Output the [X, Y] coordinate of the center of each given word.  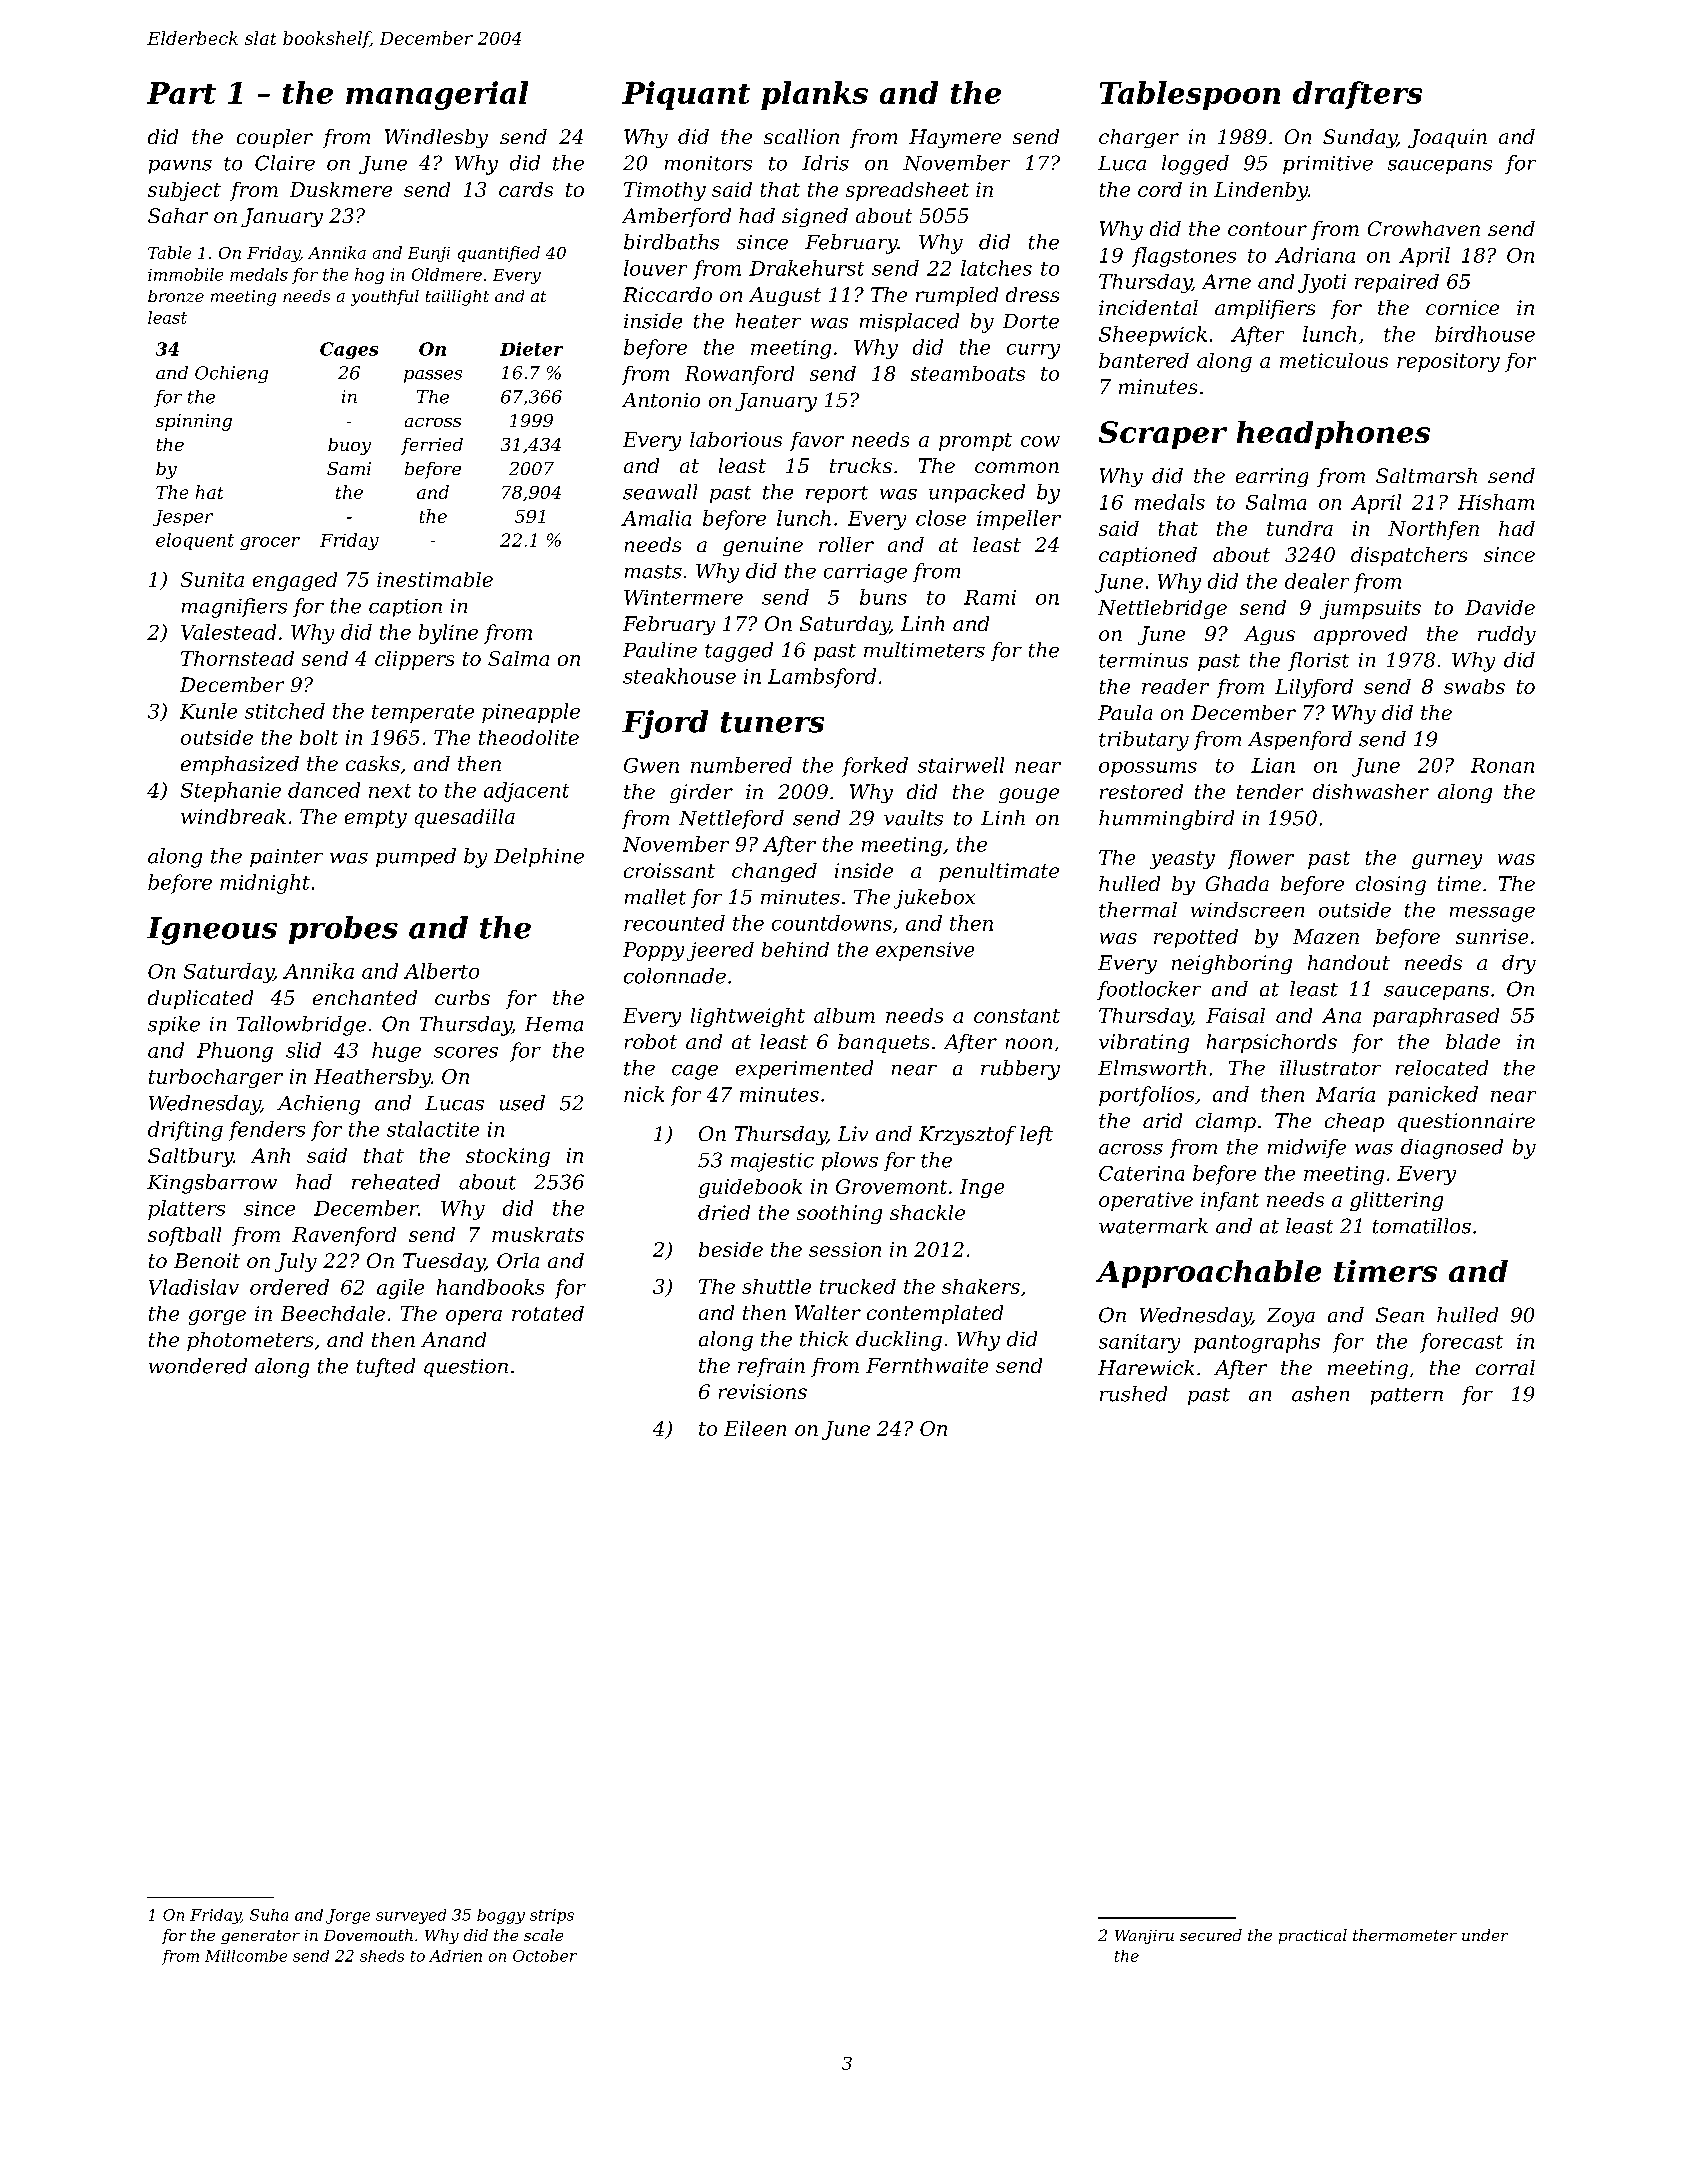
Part [181, 93]
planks [814, 95]
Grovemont [891, 1186]
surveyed [411, 1916]
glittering [1396, 1201]
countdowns [832, 923]
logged [1195, 165]
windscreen [1247, 910]
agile [400, 1289]
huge [396, 1052]
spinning [194, 422]
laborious [736, 439]
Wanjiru [1144, 1937]
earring [1272, 477]
